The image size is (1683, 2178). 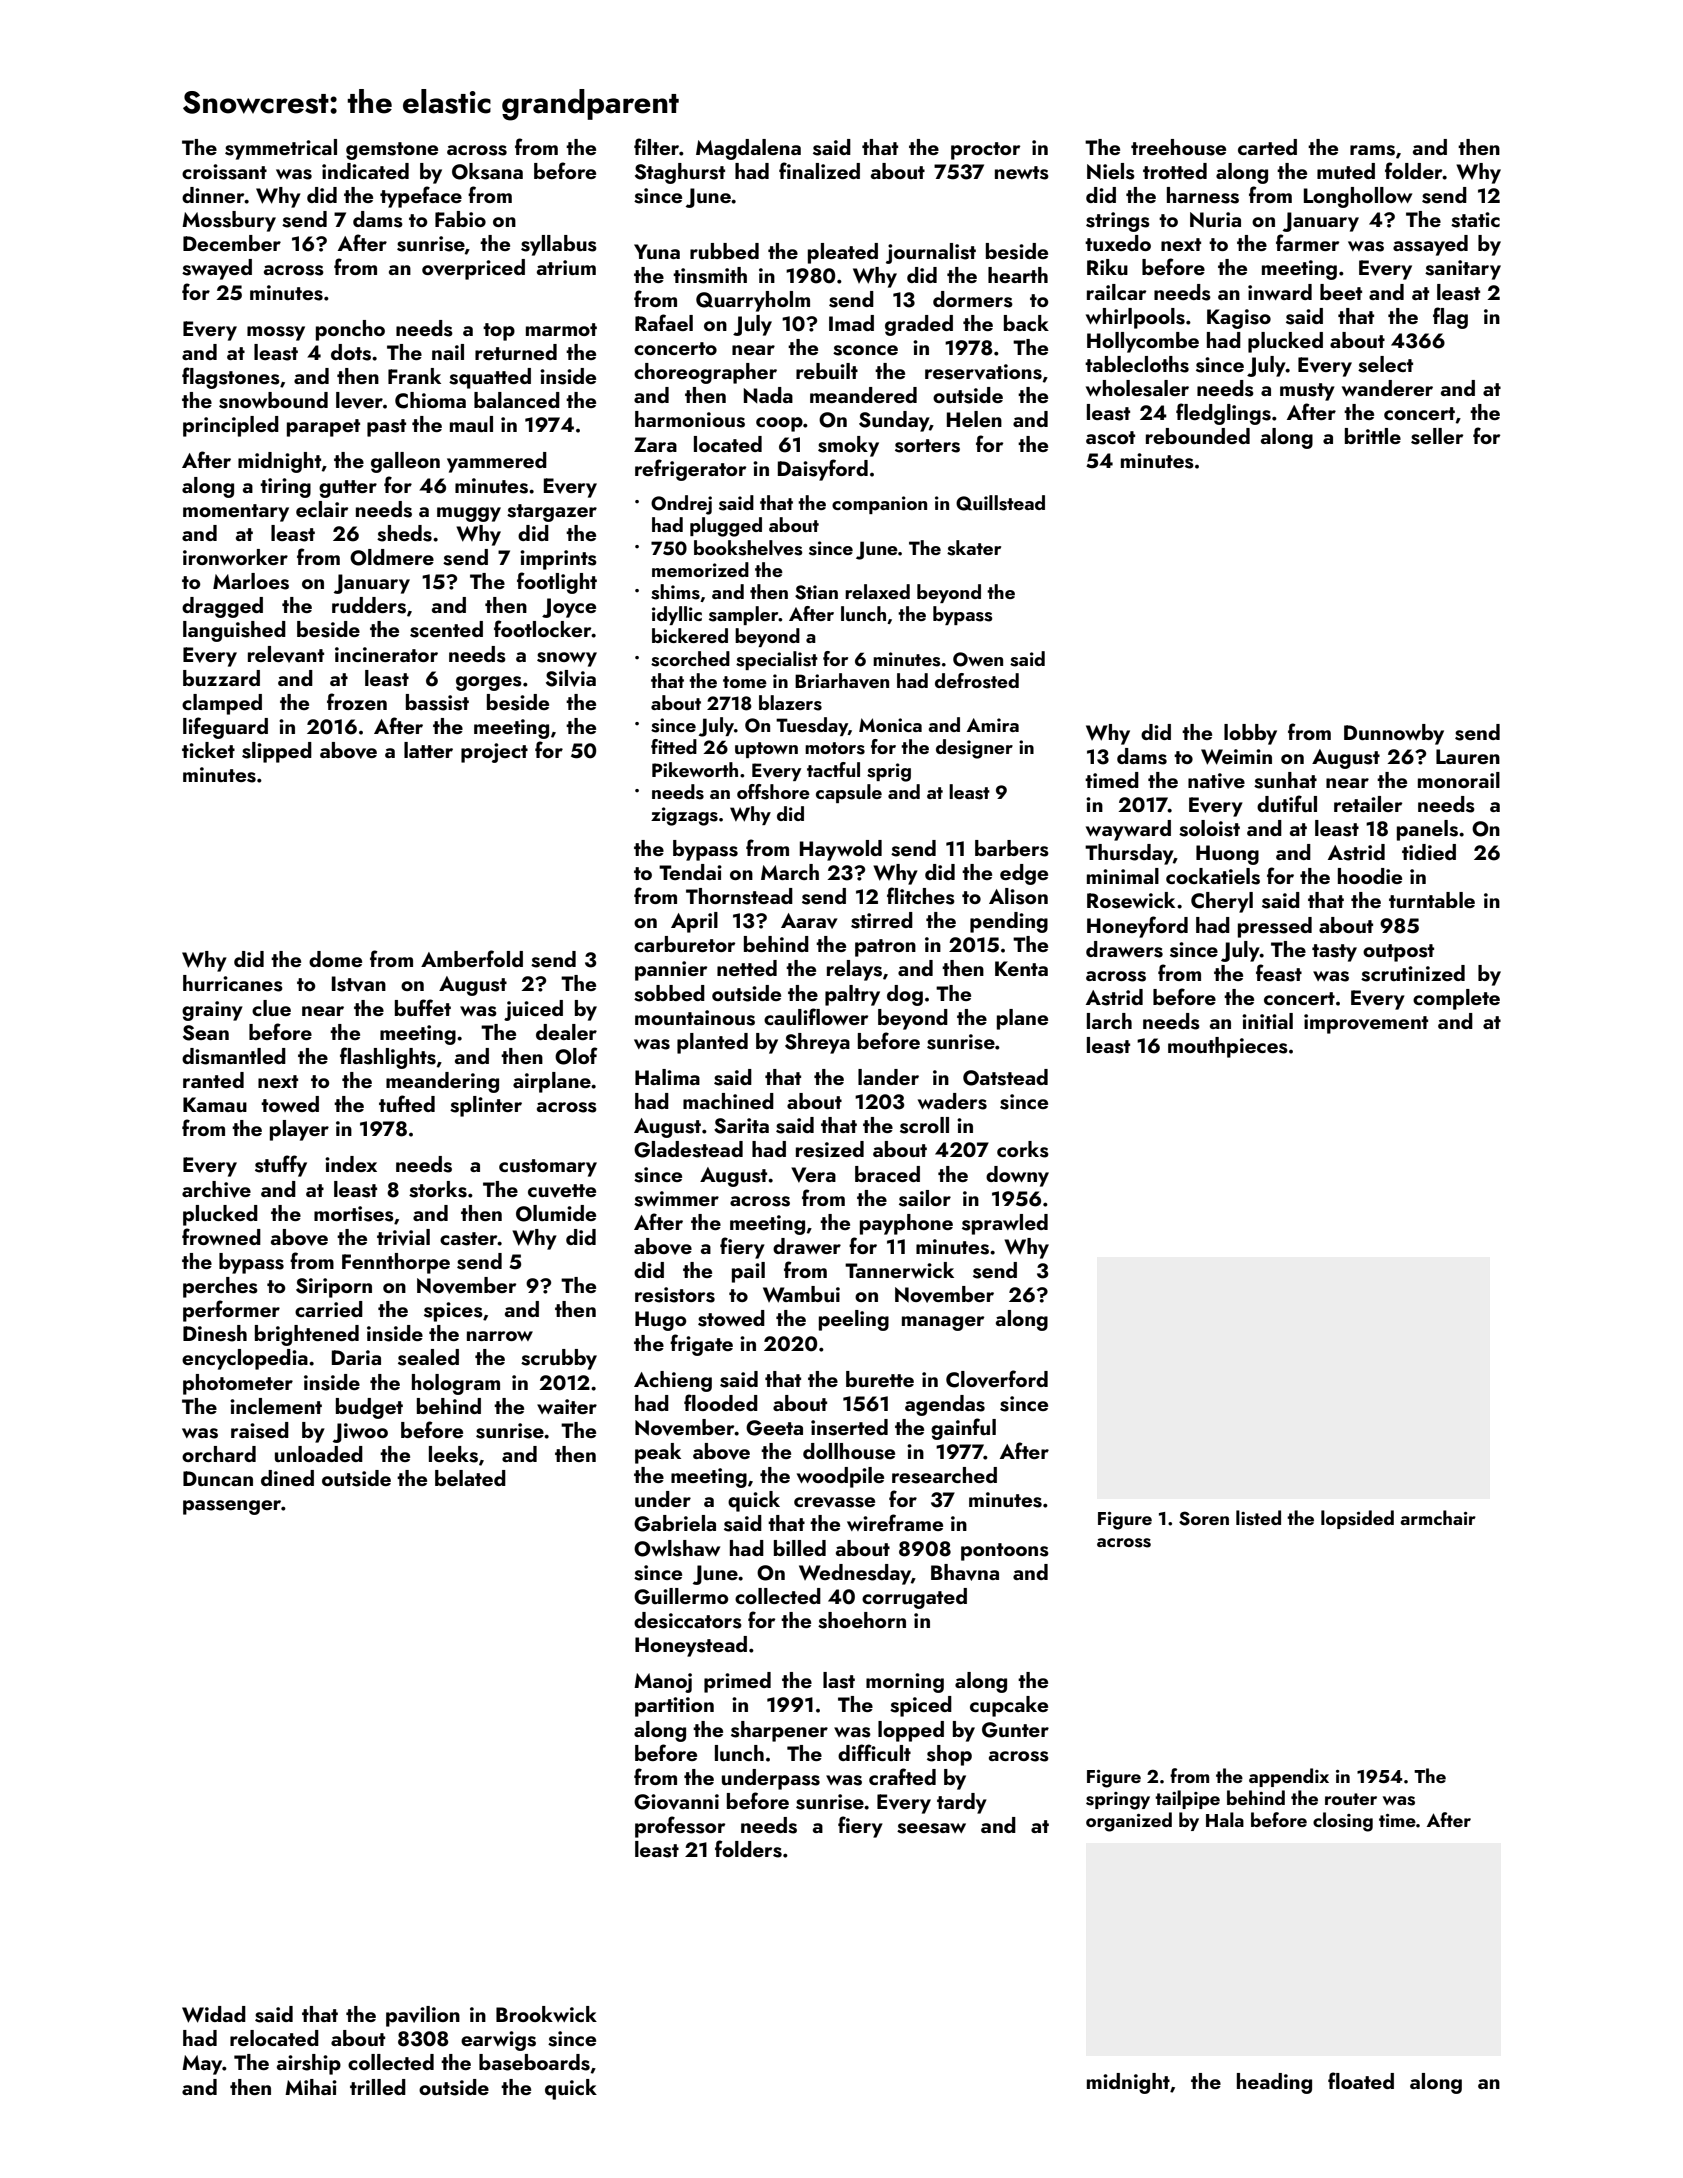 I want to click on carburetor, so click(x=685, y=944).
